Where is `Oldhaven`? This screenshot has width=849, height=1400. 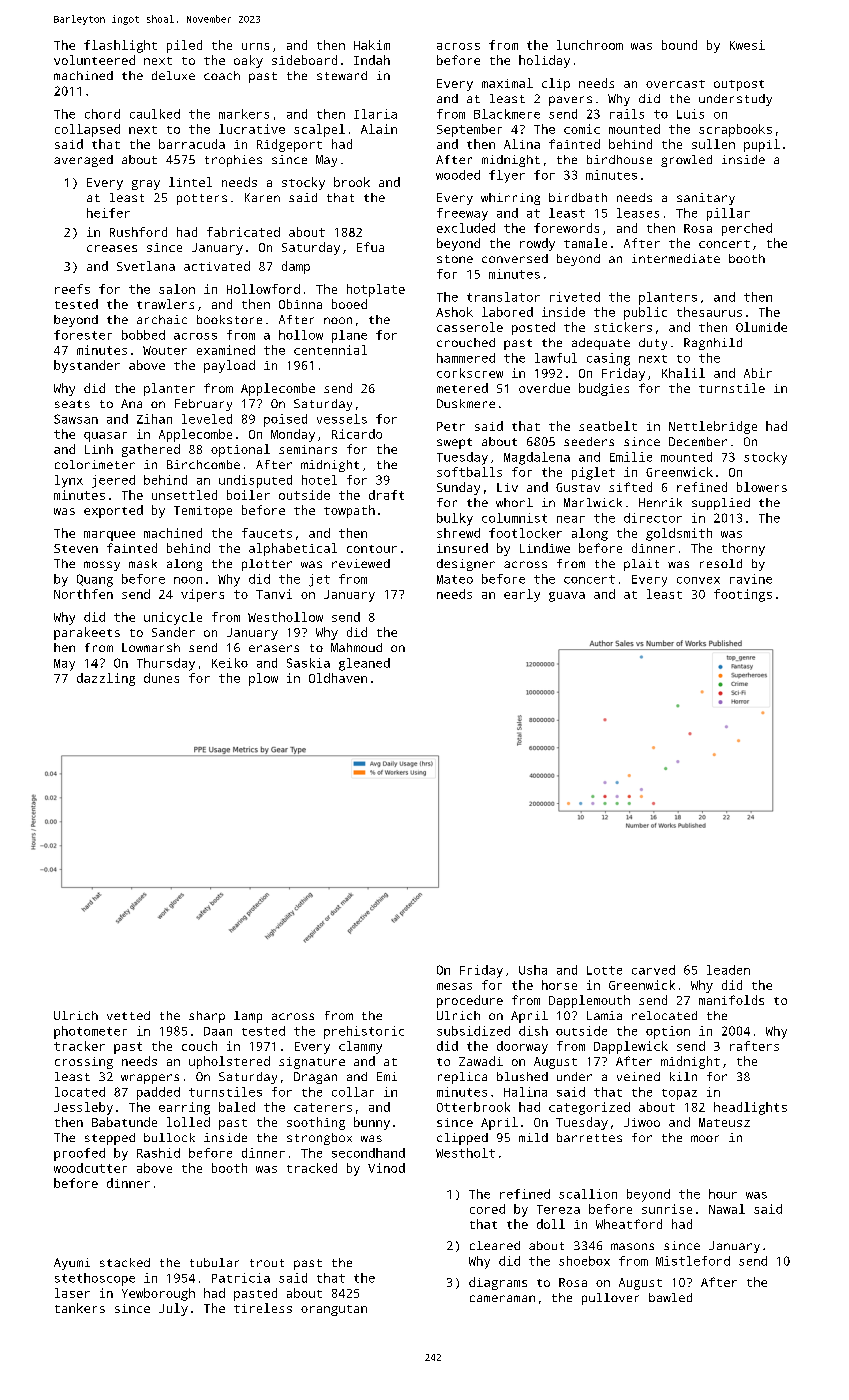
Oldhaven is located at coordinates (338, 678).
